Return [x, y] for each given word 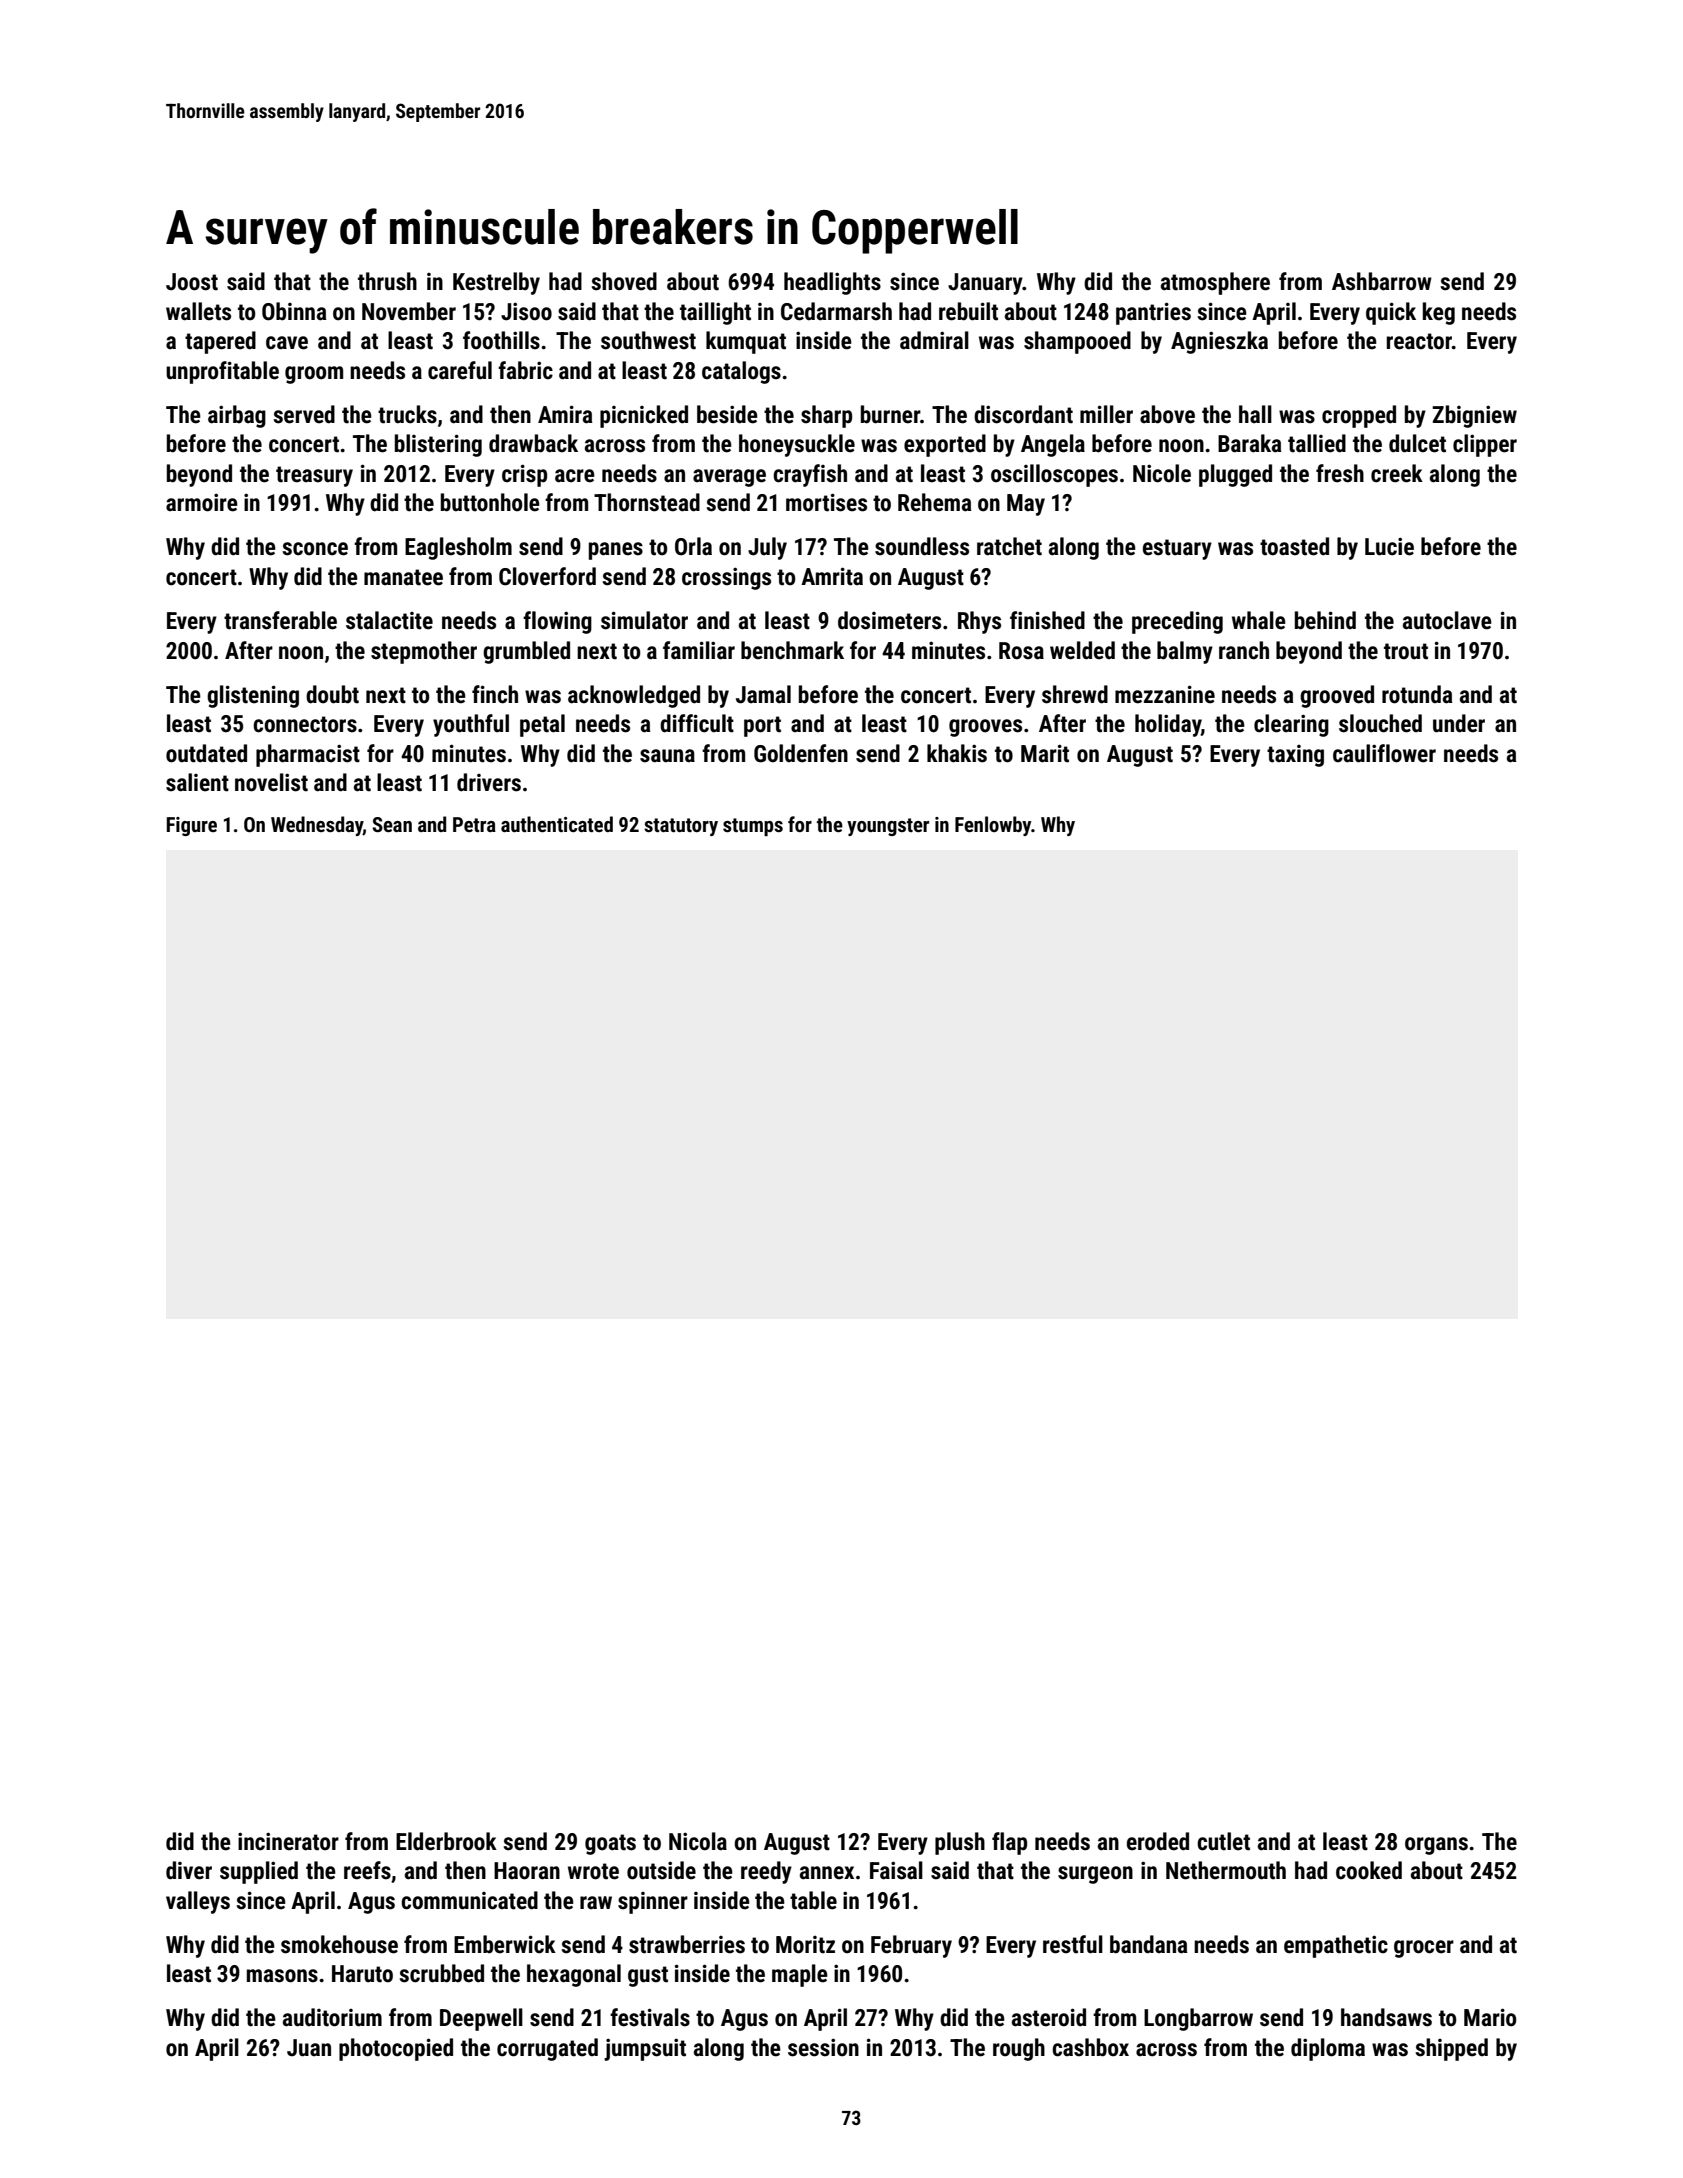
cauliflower [1384, 753]
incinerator [288, 1841]
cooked [1369, 1870]
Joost [192, 282]
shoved [624, 281]
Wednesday [317, 826]
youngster [888, 827]
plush [960, 1843]
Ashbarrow [1382, 281]
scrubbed [441, 1973]
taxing [1295, 756]
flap [1009, 1843]
